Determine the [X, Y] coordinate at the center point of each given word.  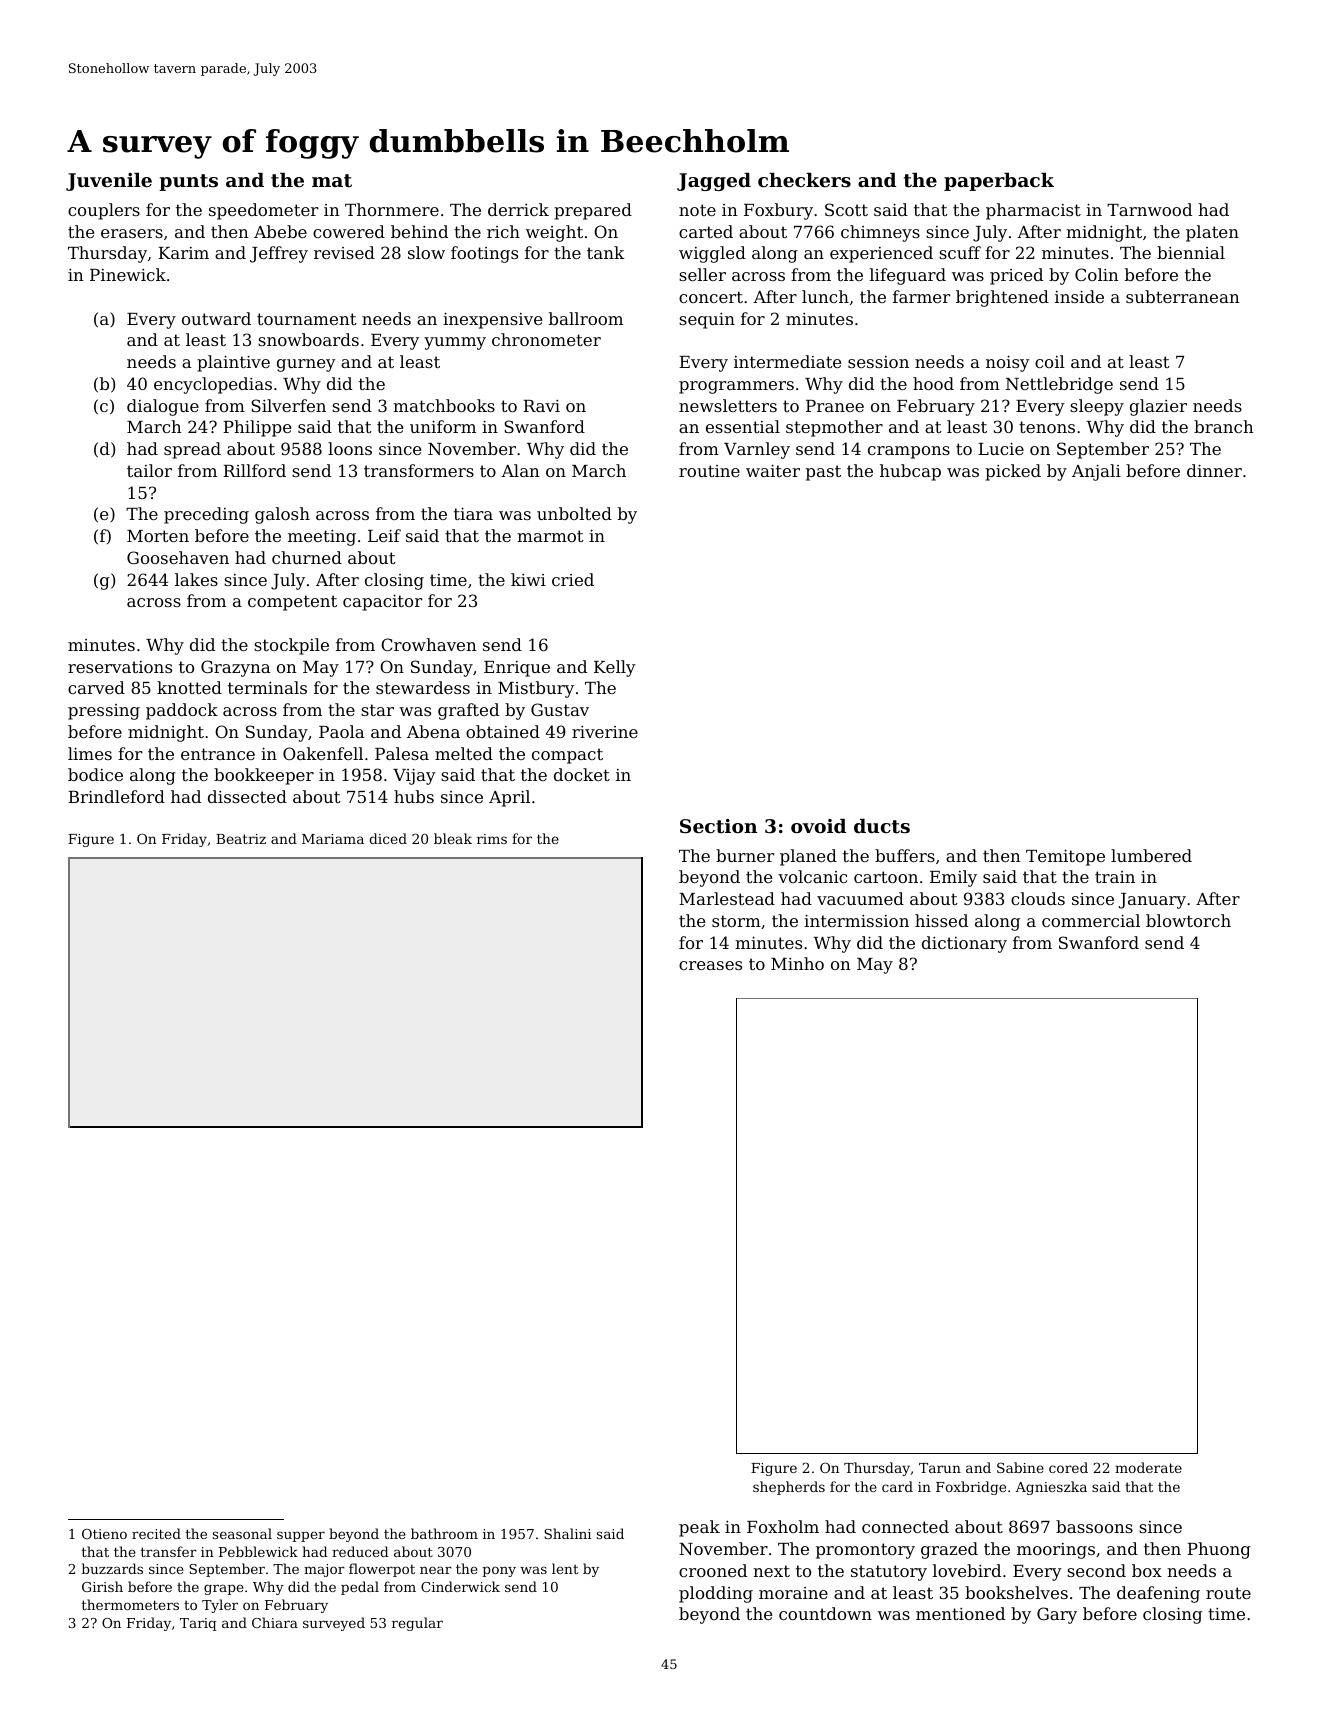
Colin [1097, 274]
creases [710, 965]
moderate [1148, 1467]
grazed [949, 1550]
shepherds [789, 1488]
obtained [503, 731]
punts [188, 182]
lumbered [1151, 855]
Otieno [104, 1534]
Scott [846, 209]
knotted [189, 687]
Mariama [333, 839]
